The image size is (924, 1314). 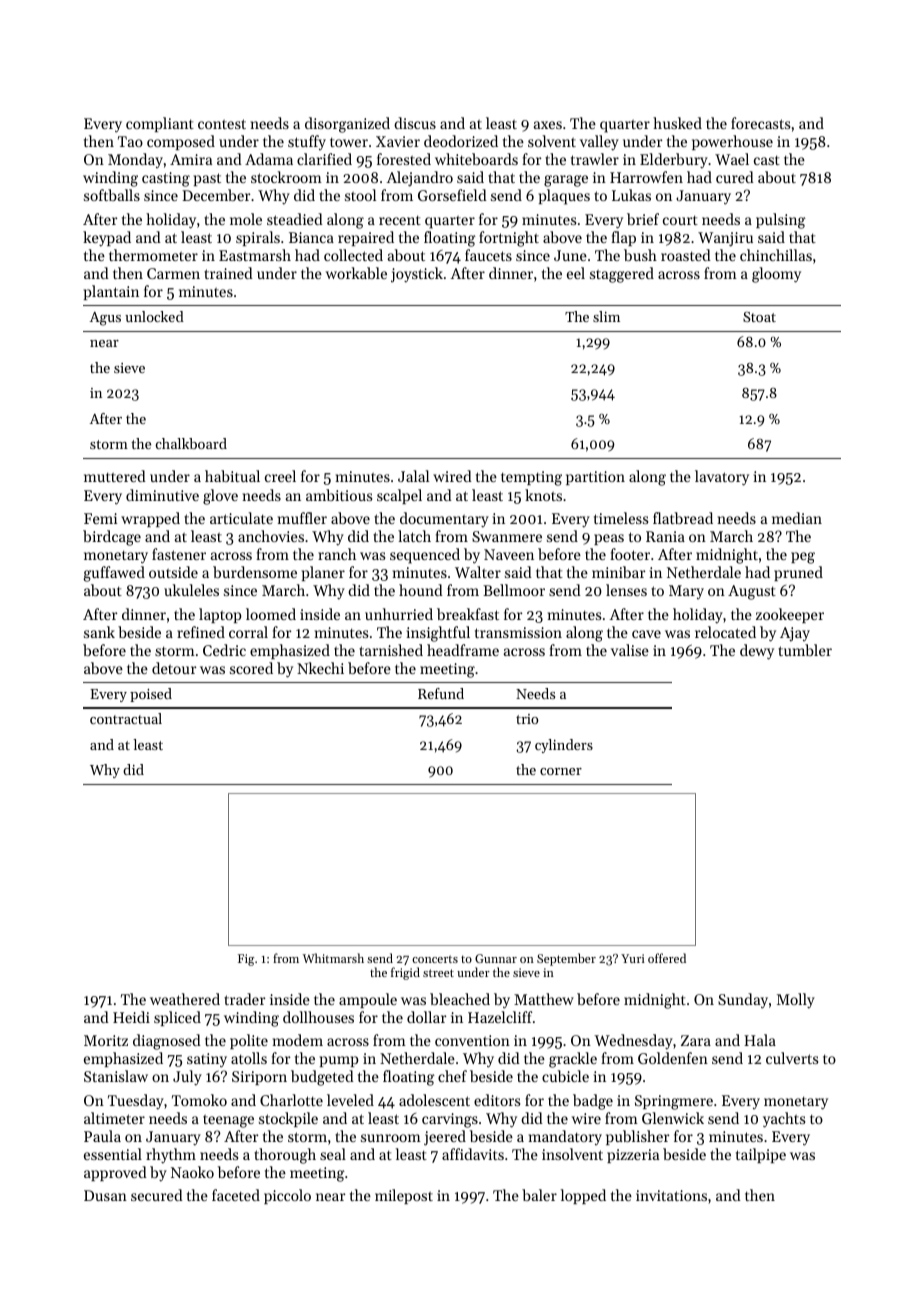 What do you see at coordinates (673, 1058) in the document?
I see `Goldenfen` at bounding box center [673, 1058].
